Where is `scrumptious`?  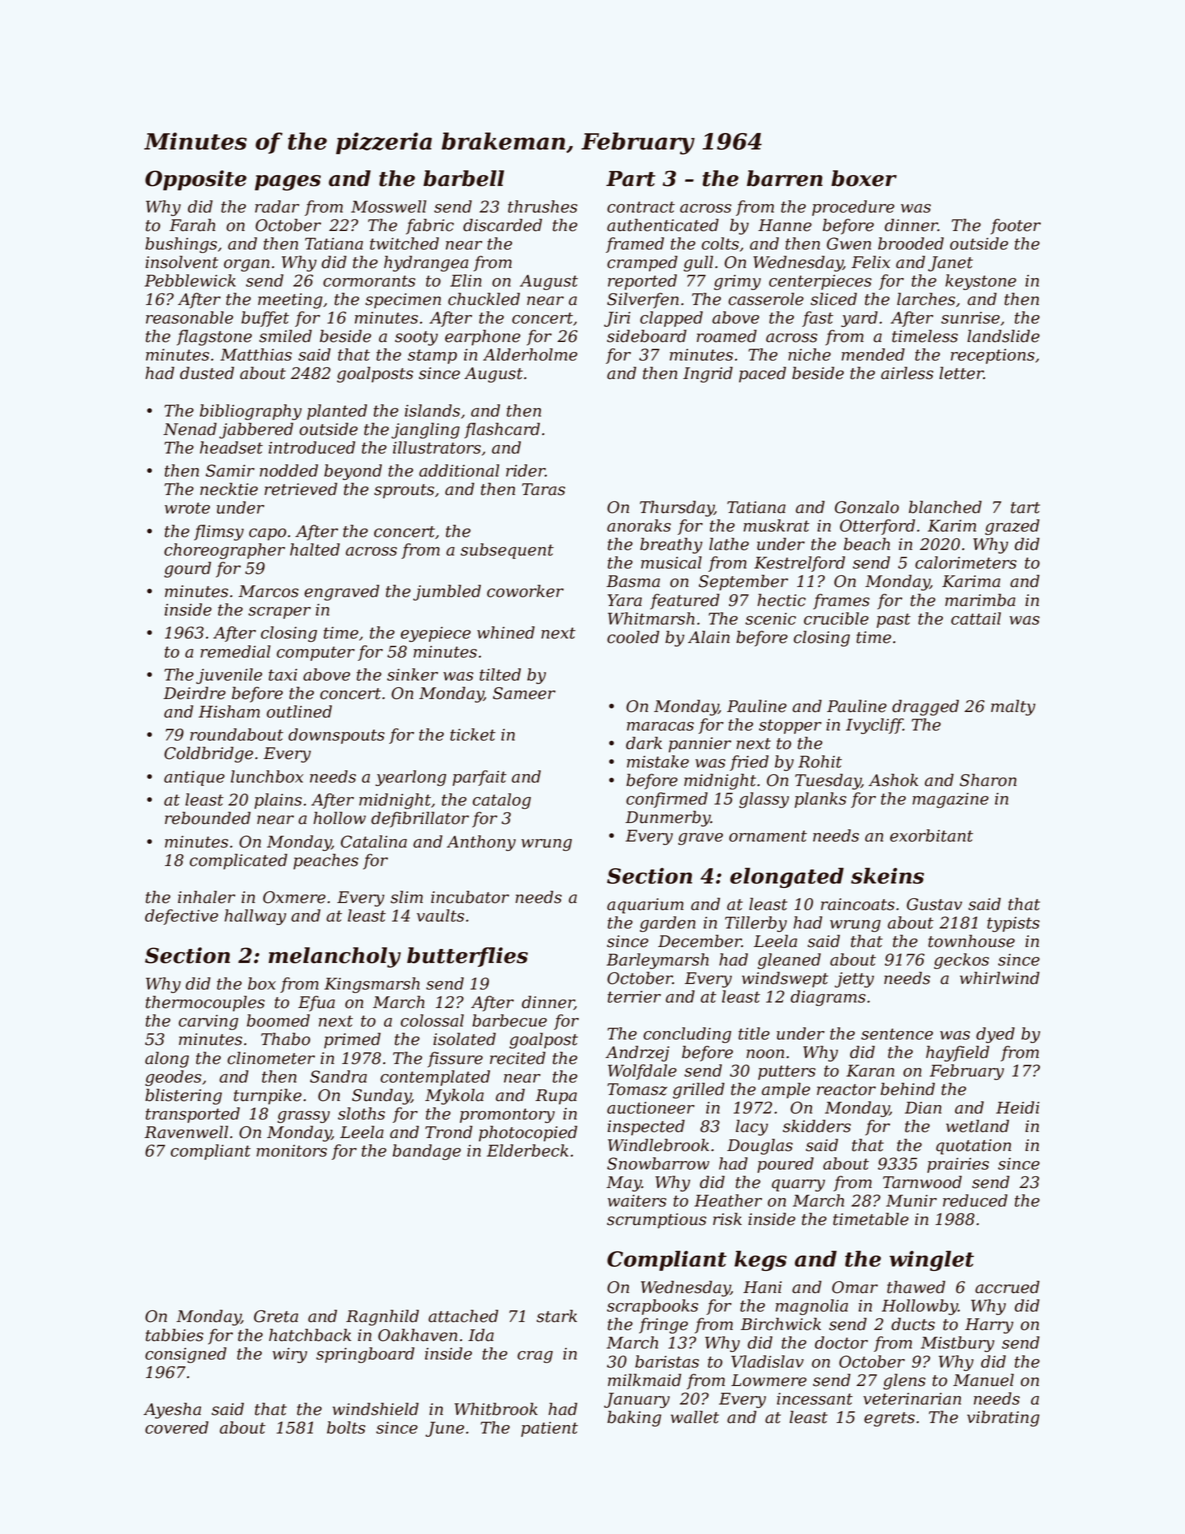
scrumptious is located at coordinates (657, 1221).
